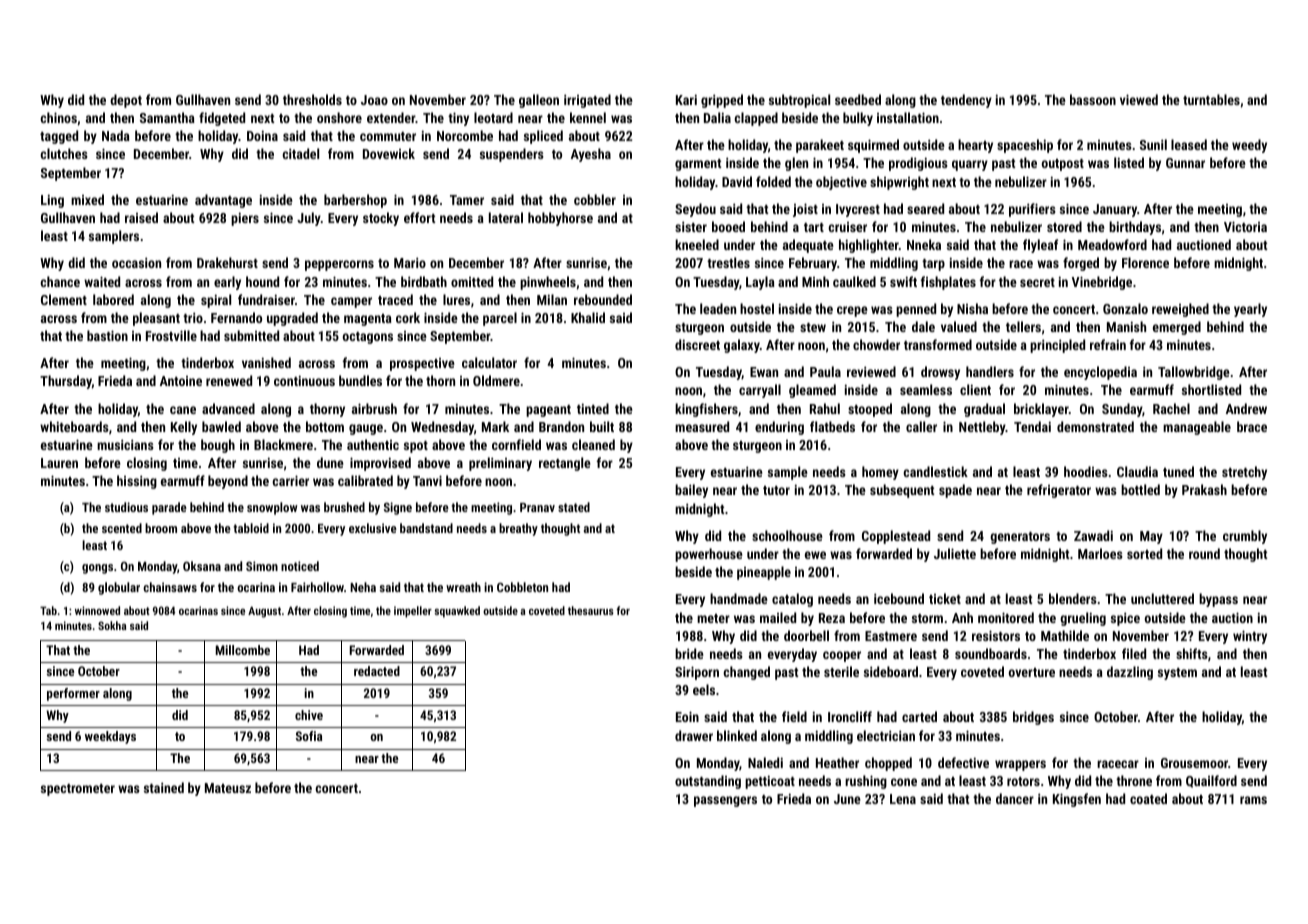  Describe the element at coordinates (593, 444) in the page. I see `cleaned` at that location.
